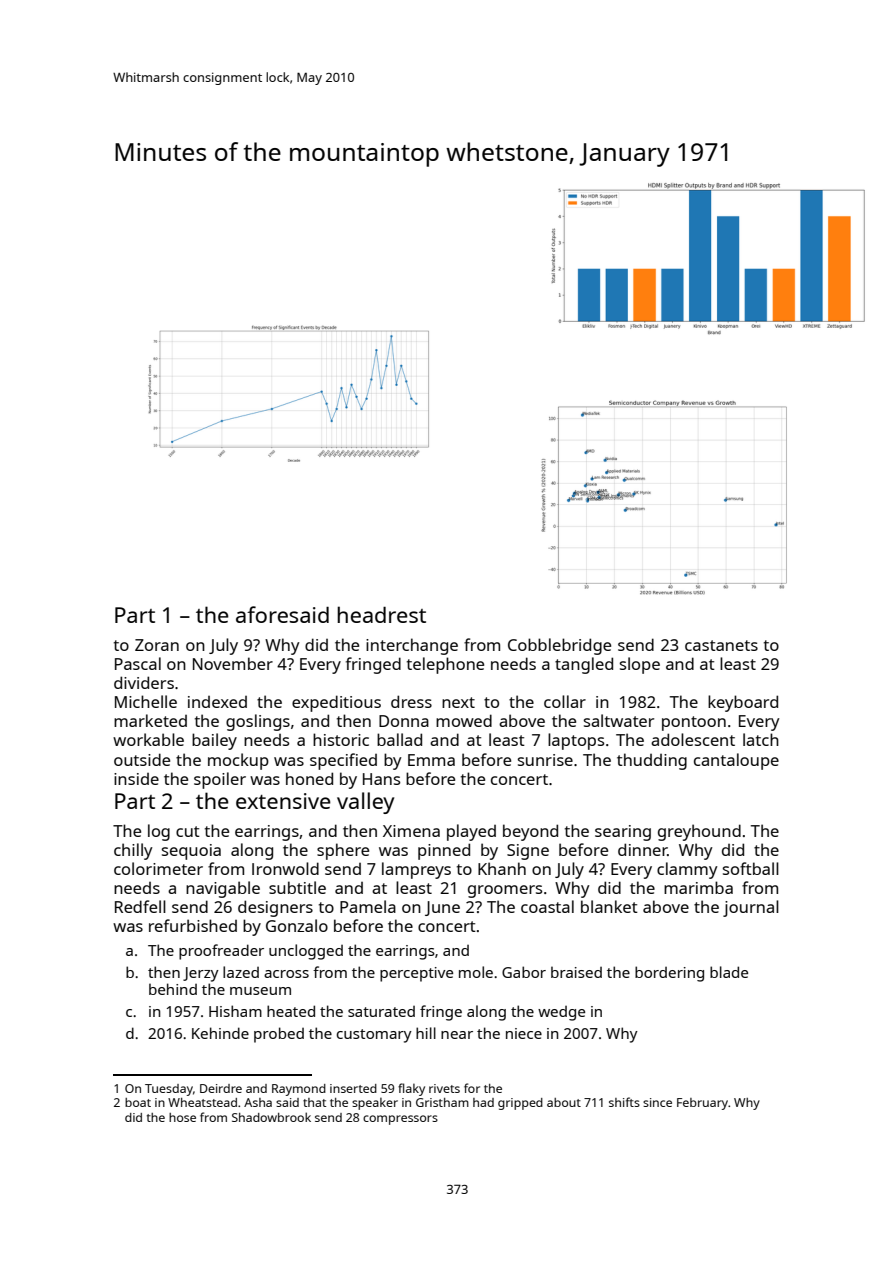 Image resolution: width=893 pixels, height=1266 pixels. Describe the element at coordinates (643, 849) in the page. I see `dinner` at that location.
